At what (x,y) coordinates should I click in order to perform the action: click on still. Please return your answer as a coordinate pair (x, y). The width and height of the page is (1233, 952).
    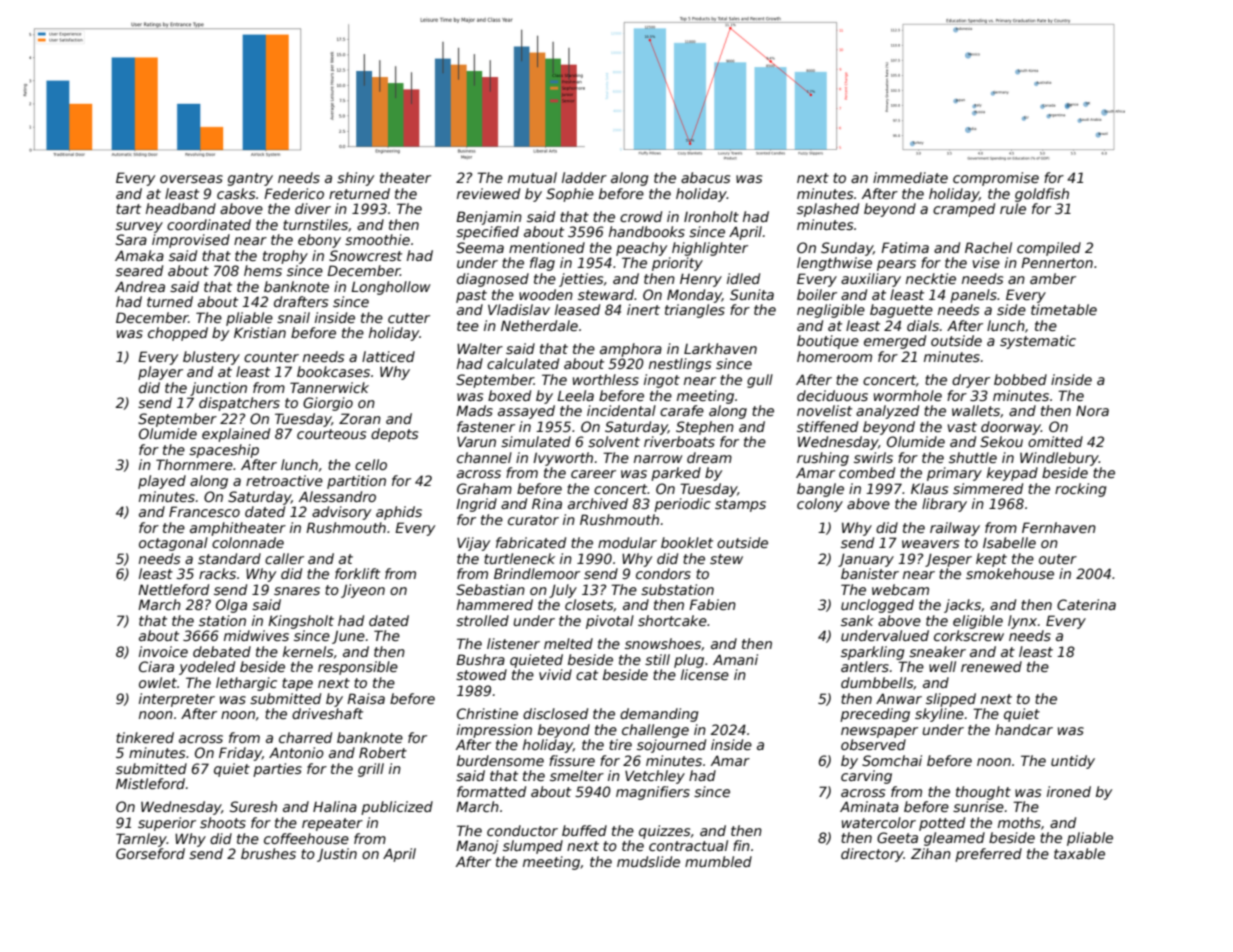
    Looking at the image, I should click on (657, 659).
